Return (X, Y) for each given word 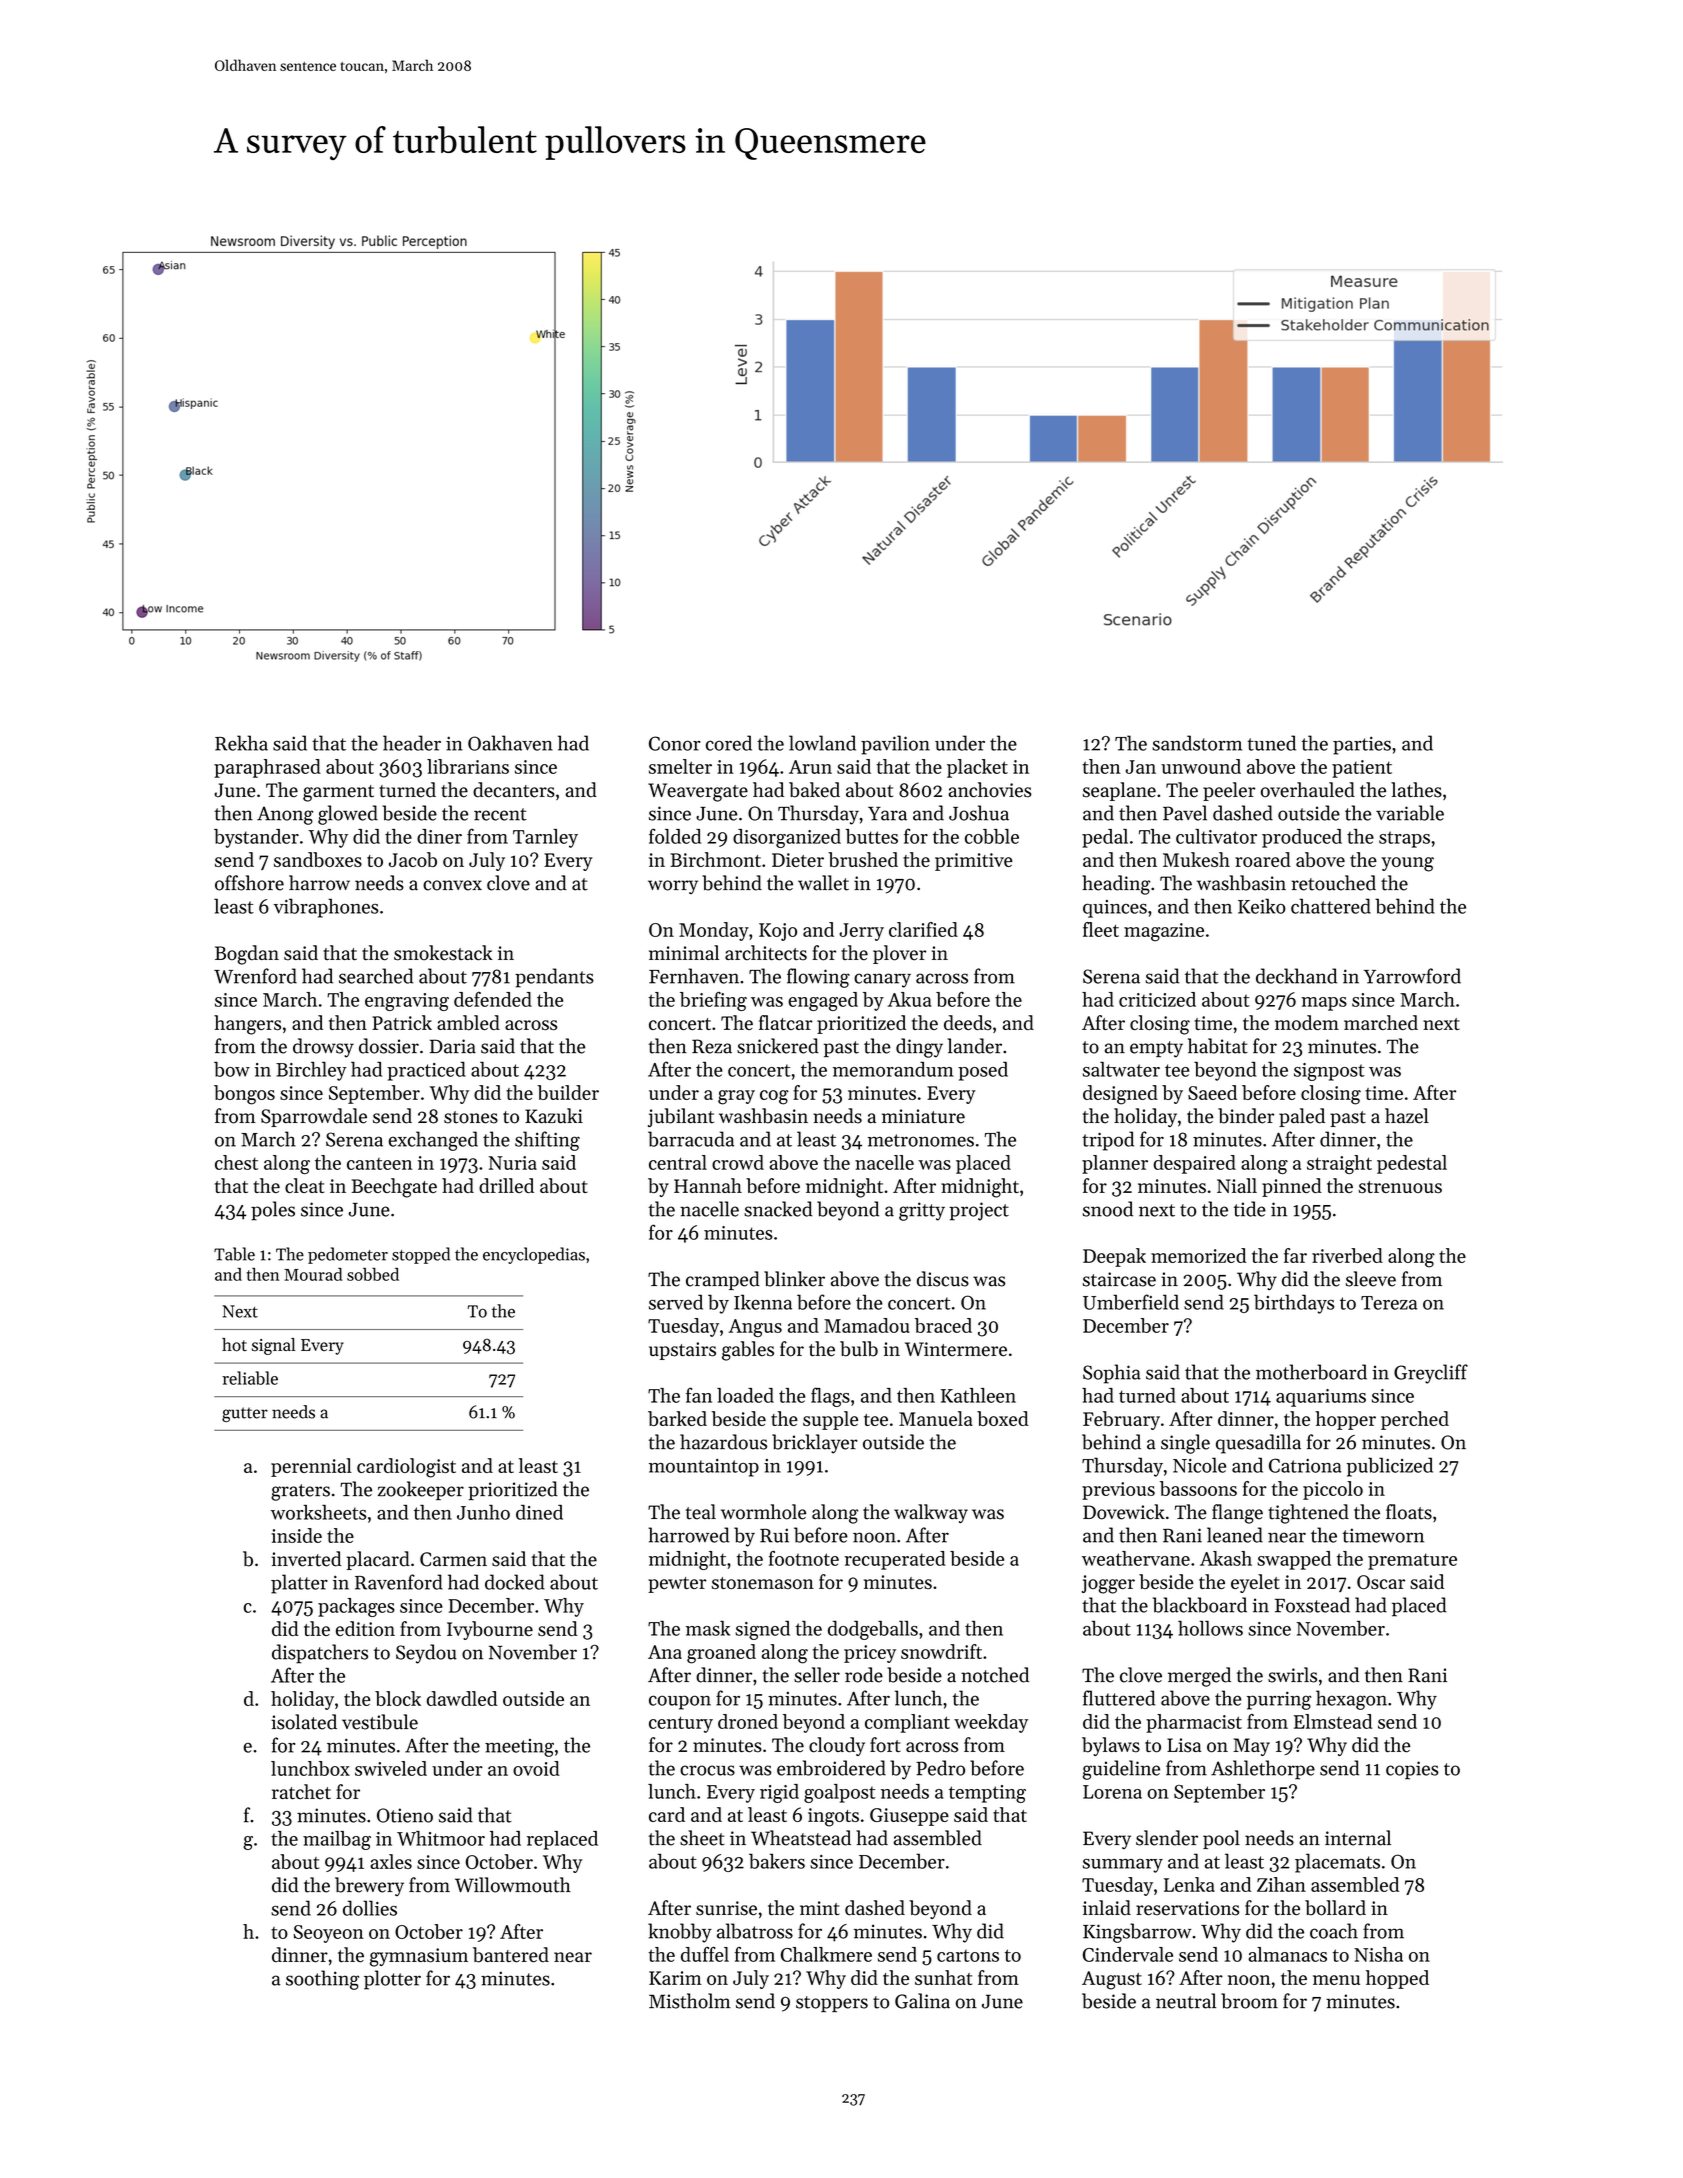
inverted (306, 1559)
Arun (810, 767)
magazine (1164, 932)
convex (452, 885)
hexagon (1351, 1700)
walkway (931, 1513)
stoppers (832, 2004)
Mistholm (690, 2001)
